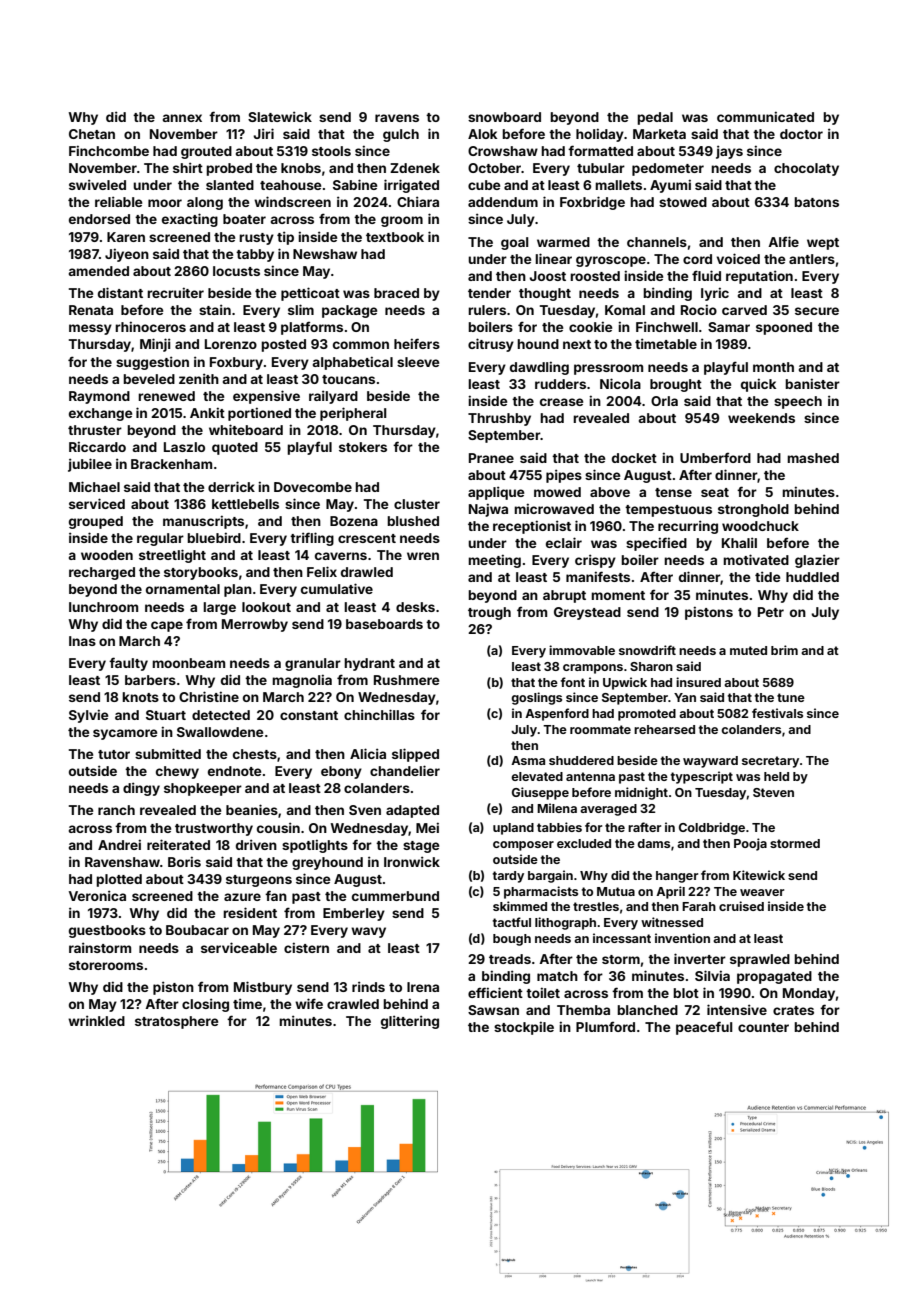 This screenshot has width=908, height=1316. I want to click on Boris, so click(184, 861).
